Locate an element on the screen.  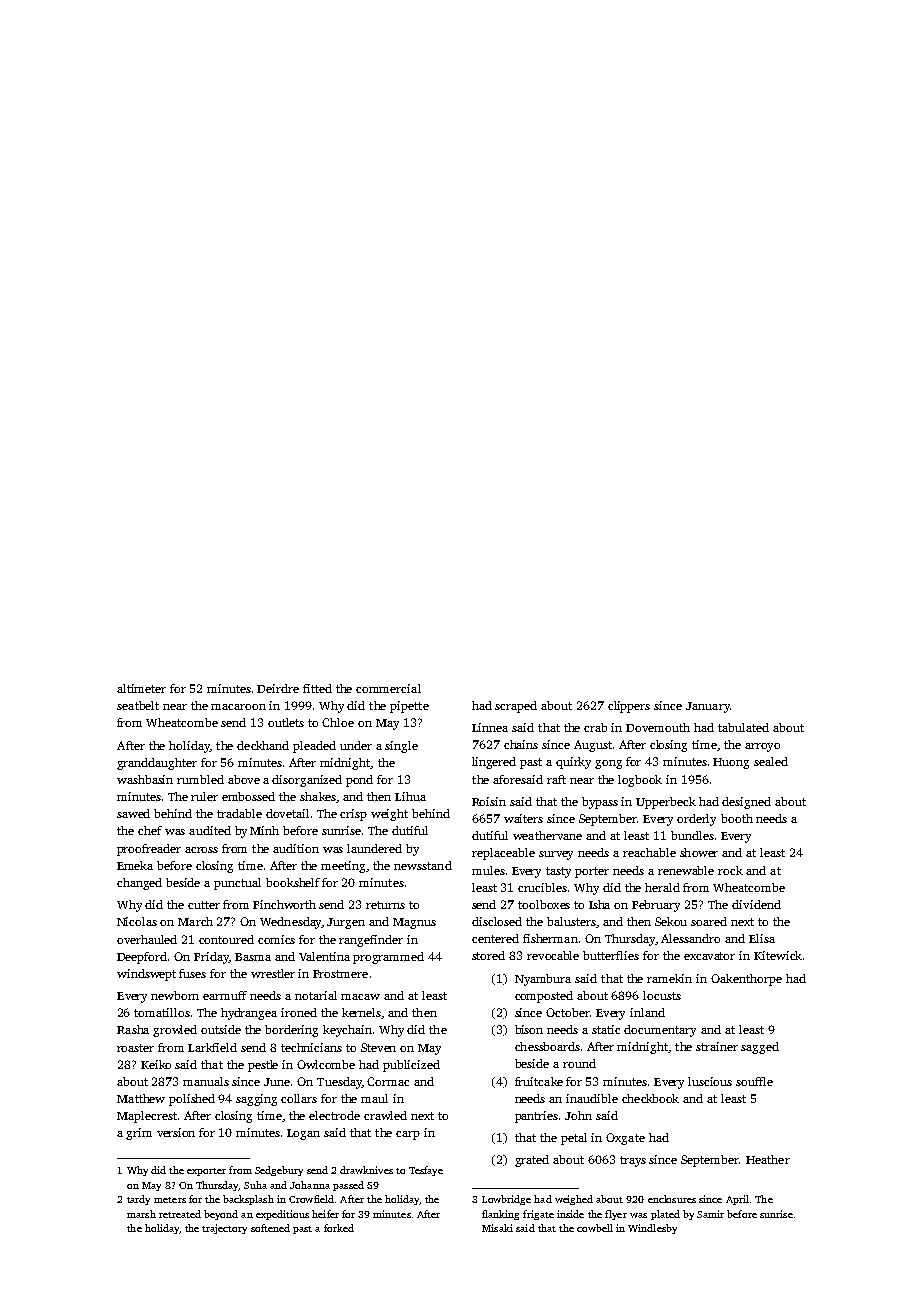
macaroon is located at coordinates (238, 707).
